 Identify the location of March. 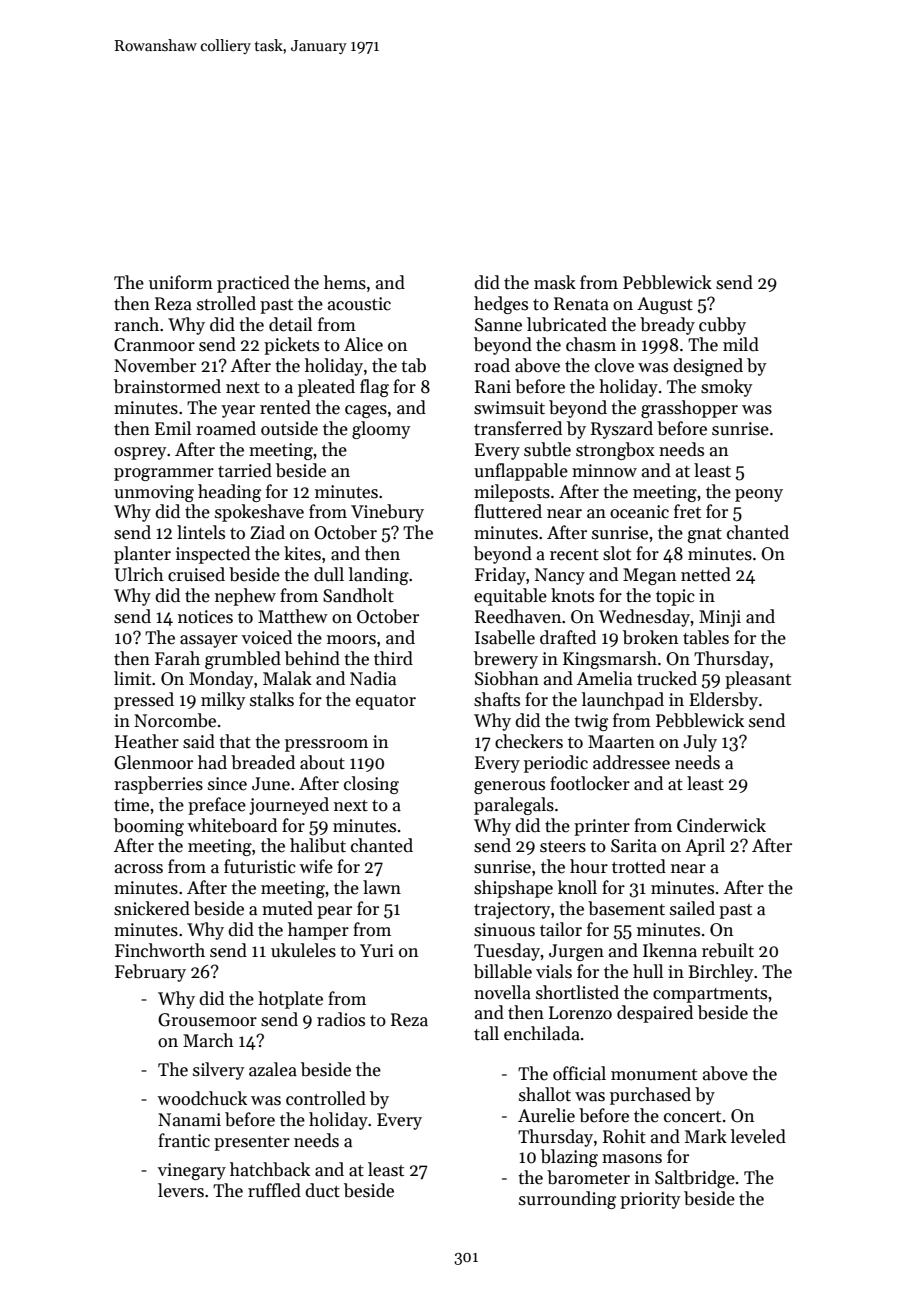
(208, 1040).
